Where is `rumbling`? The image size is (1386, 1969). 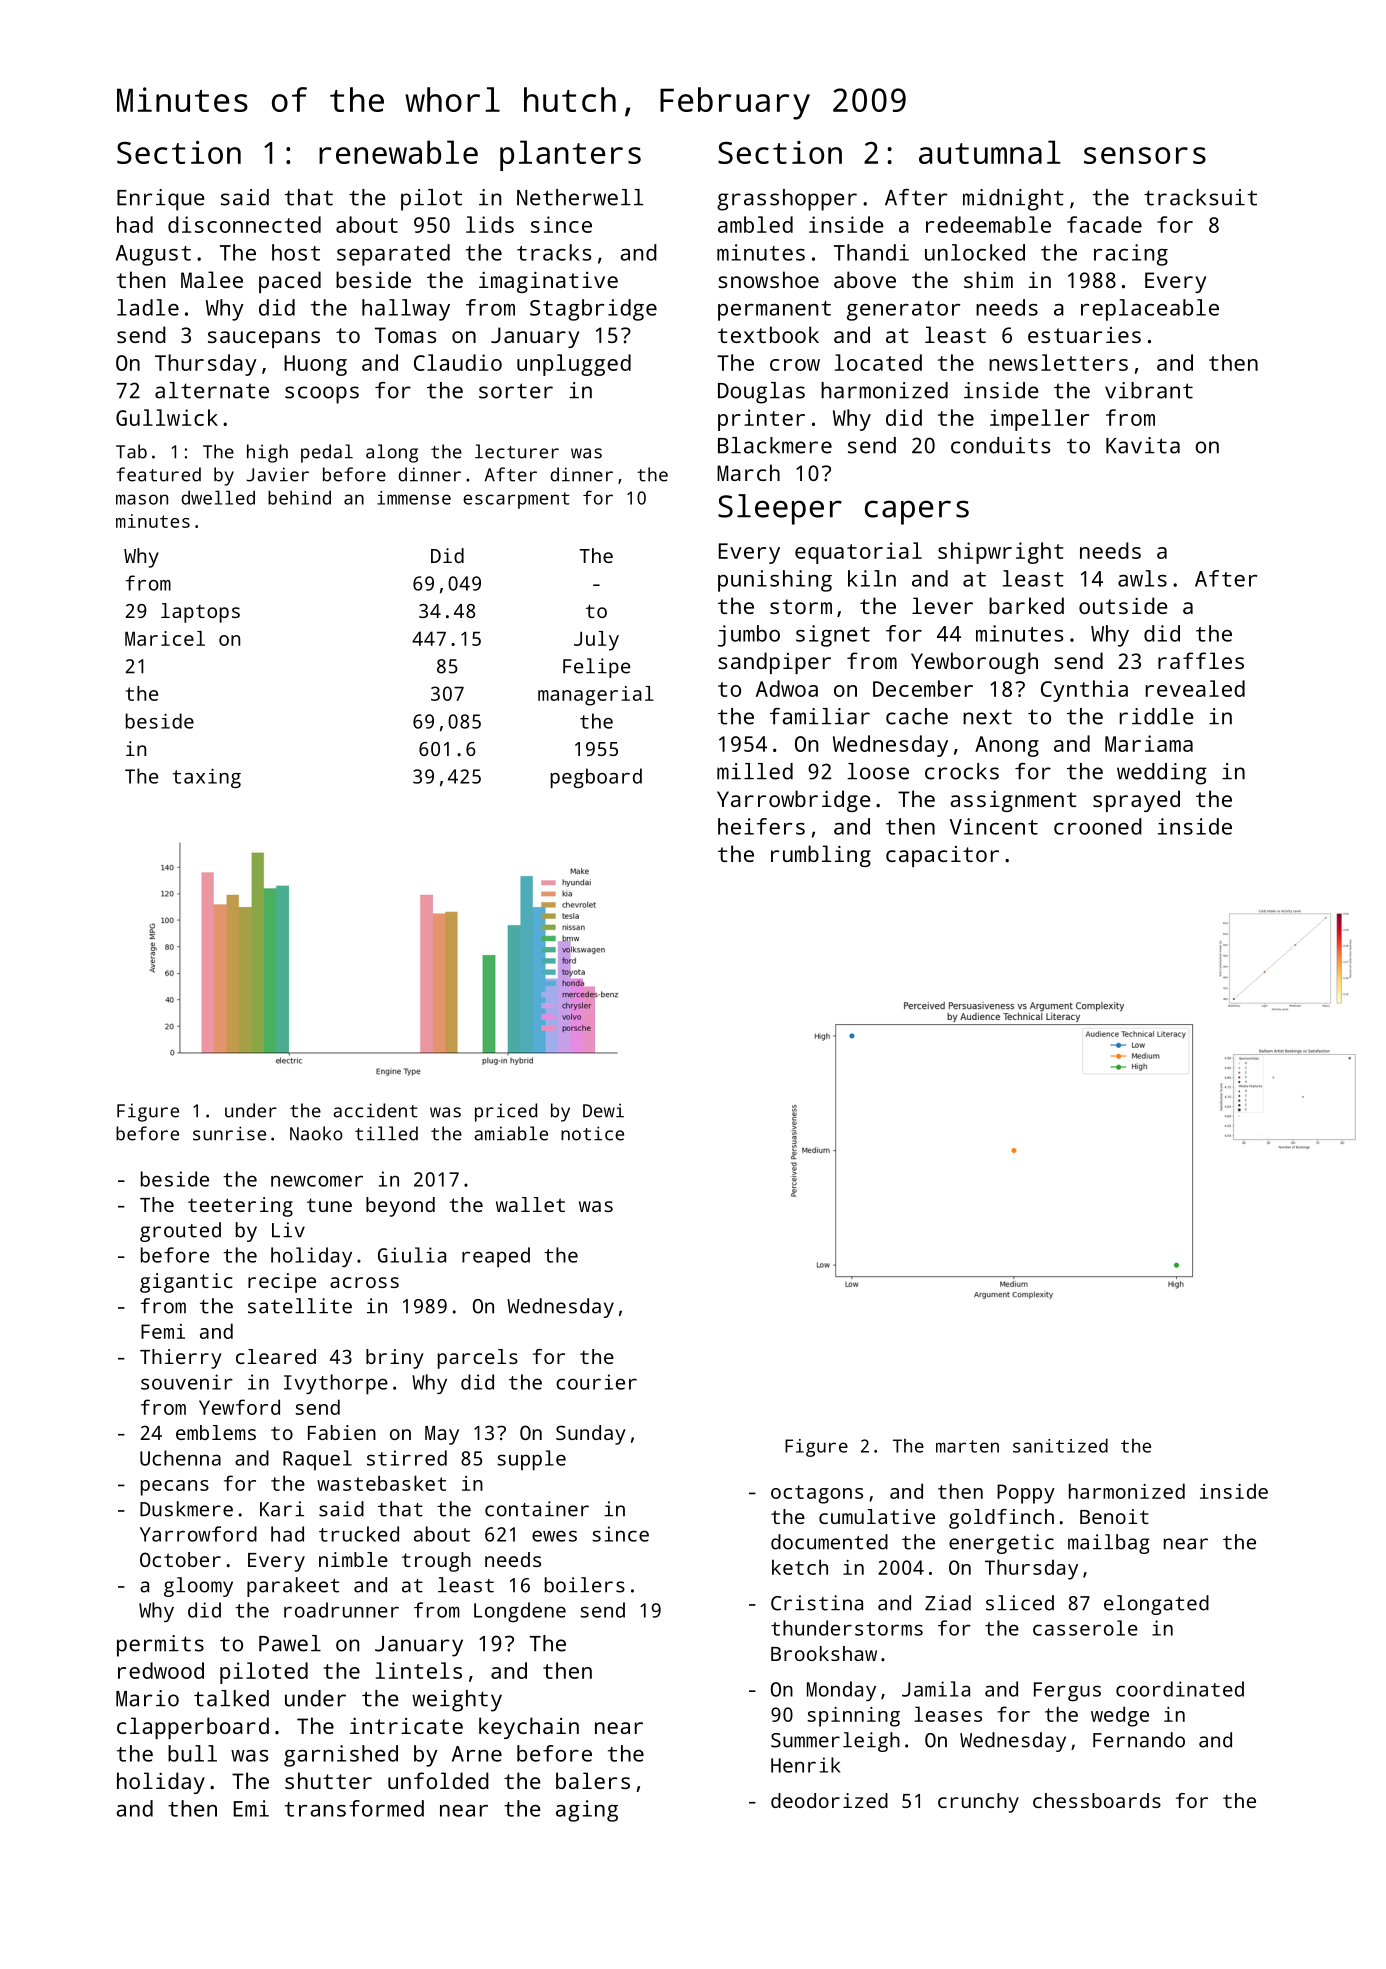
rumbling is located at coordinates (821, 856).
